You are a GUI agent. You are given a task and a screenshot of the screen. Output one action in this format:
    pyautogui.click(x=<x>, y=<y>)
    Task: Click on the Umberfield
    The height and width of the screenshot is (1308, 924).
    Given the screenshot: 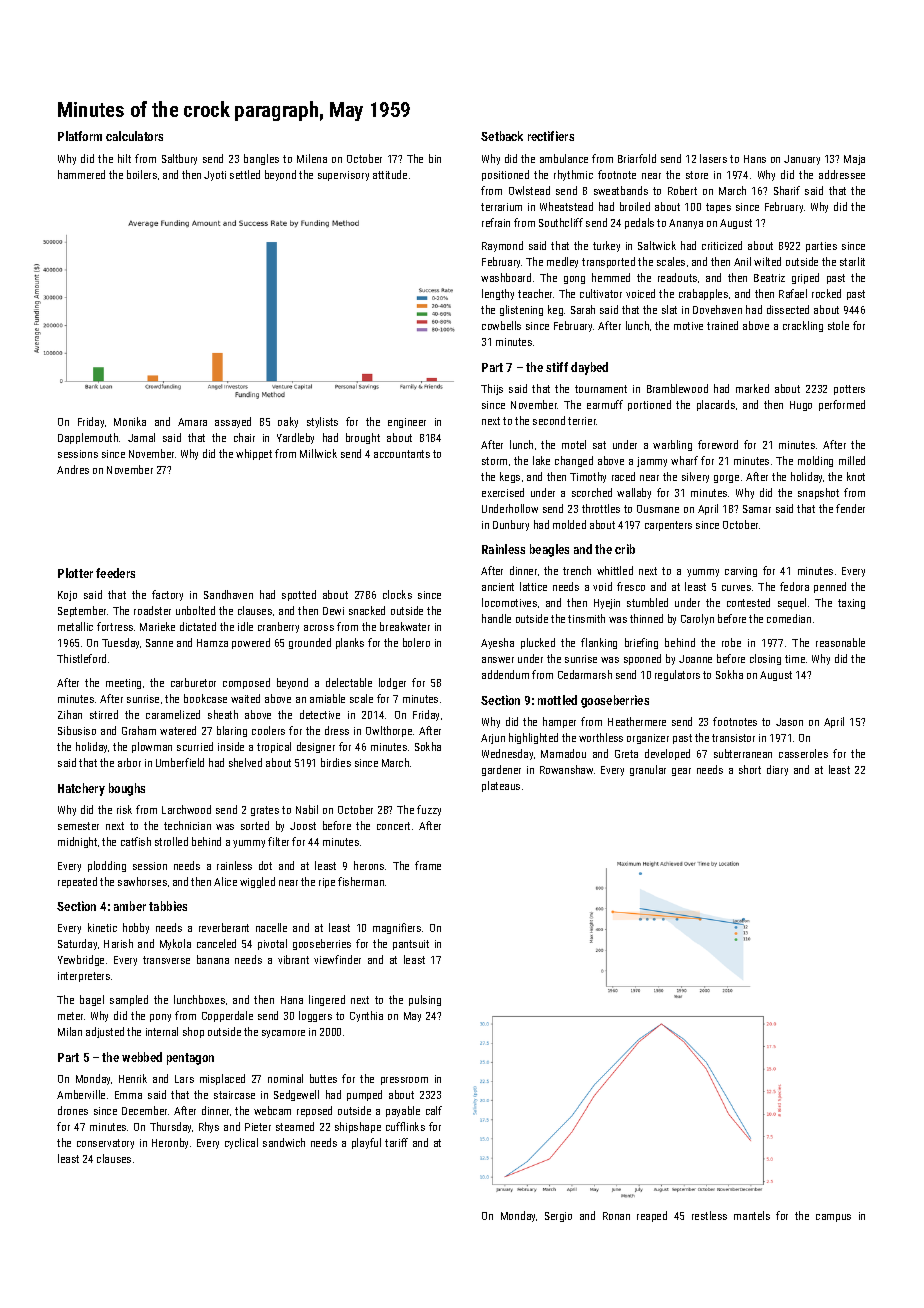 What is the action you would take?
    pyautogui.click(x=180, y=762)
